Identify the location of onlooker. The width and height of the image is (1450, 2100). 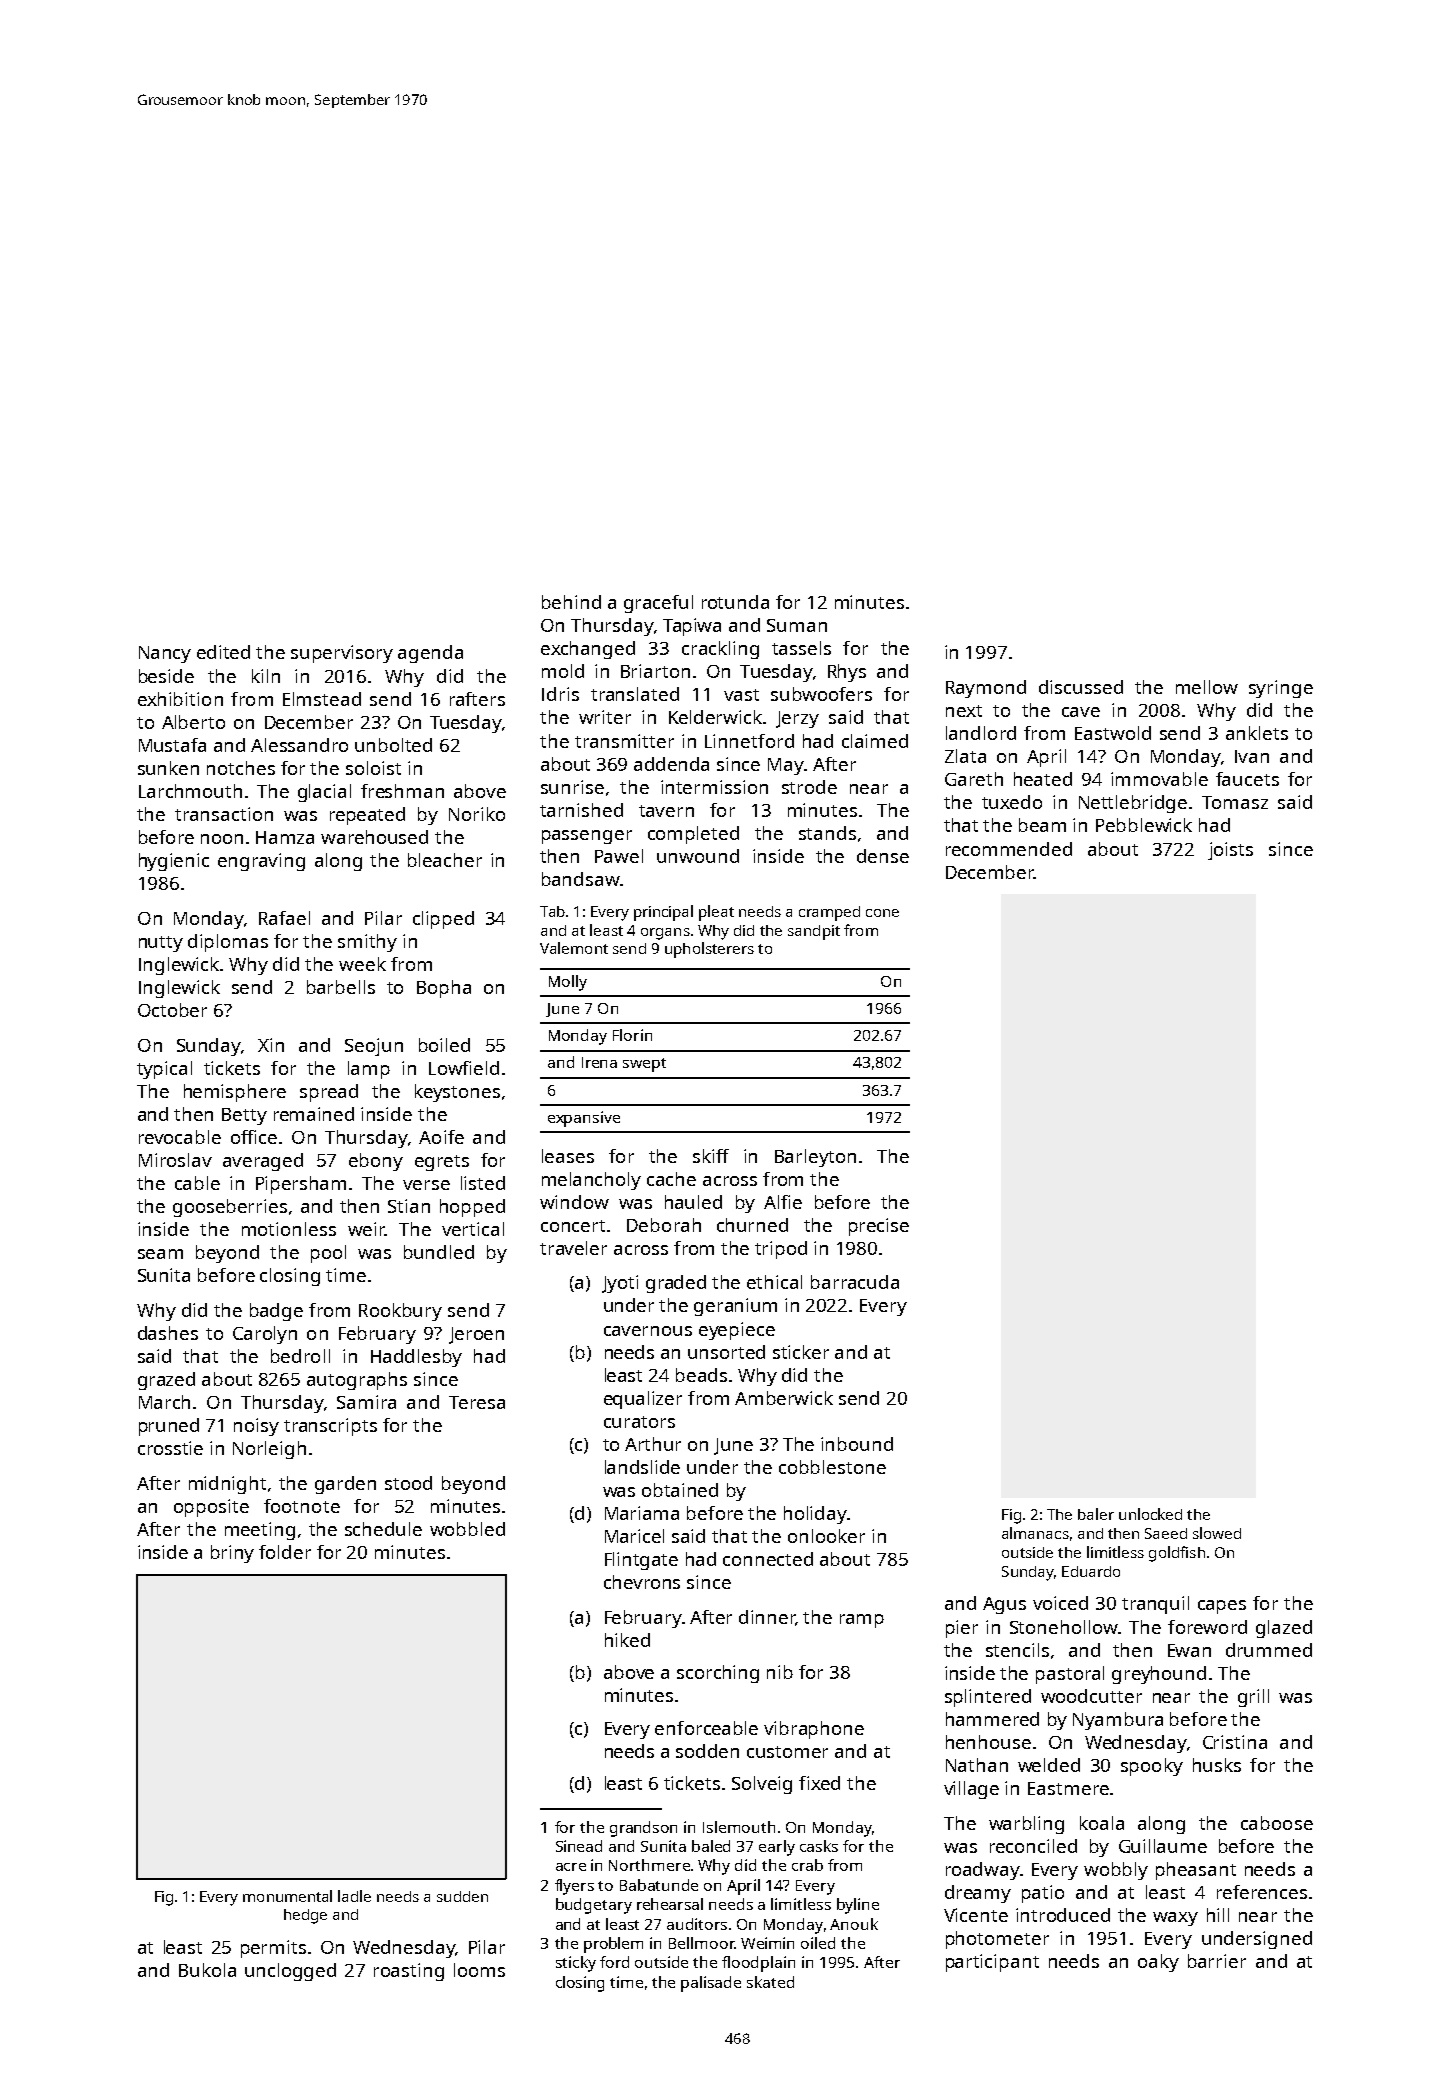
(826, 1536).
